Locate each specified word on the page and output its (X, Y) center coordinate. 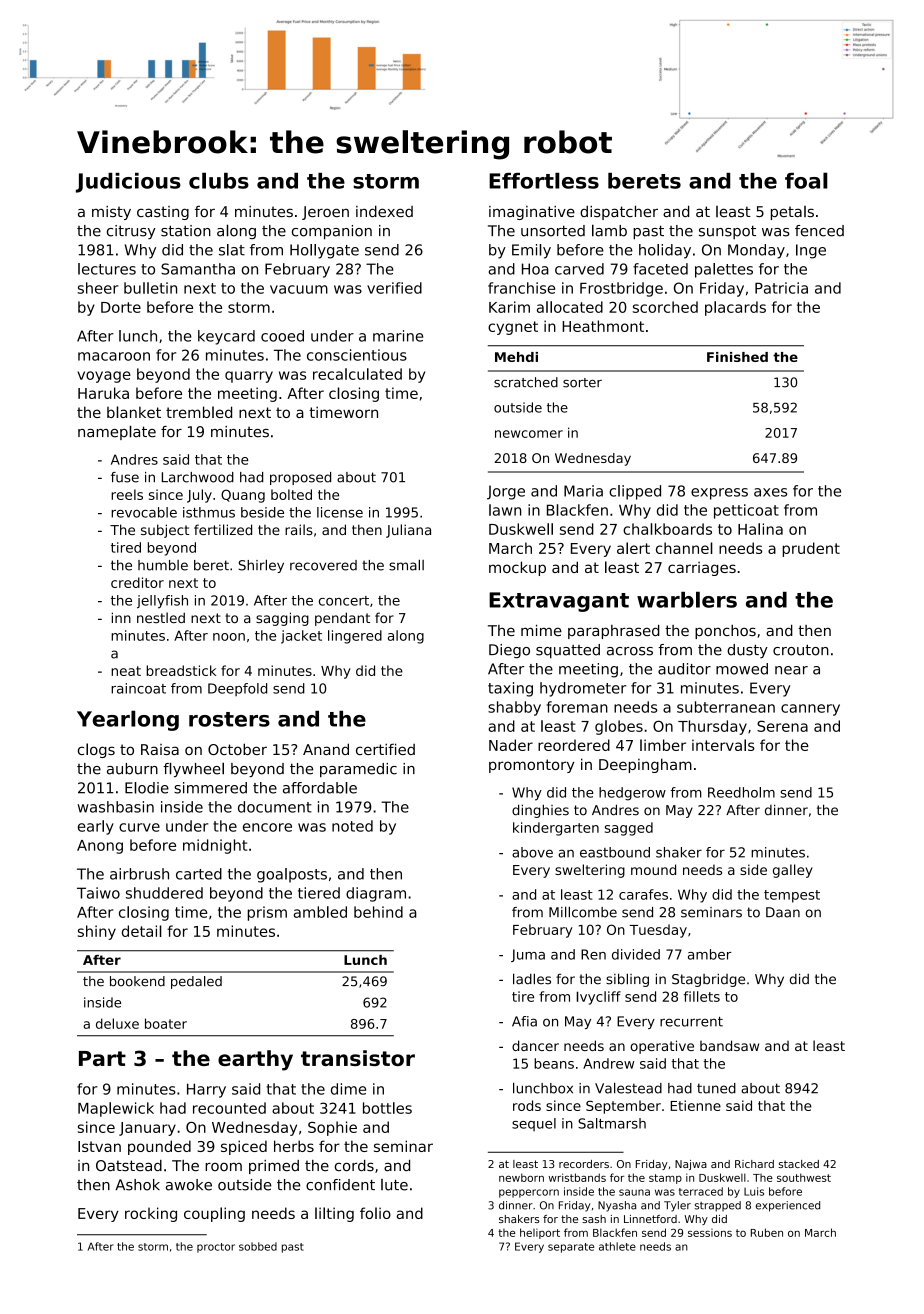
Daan (783, 912)
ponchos (725, 632)
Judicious (128, 183)
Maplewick (116, 1109)
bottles (387, 1108)
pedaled (196, 982)
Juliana (408, 531)
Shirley (261, 566)
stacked (799, 1164)
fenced (819, 231)
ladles (532, 979)
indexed (384, 211)
